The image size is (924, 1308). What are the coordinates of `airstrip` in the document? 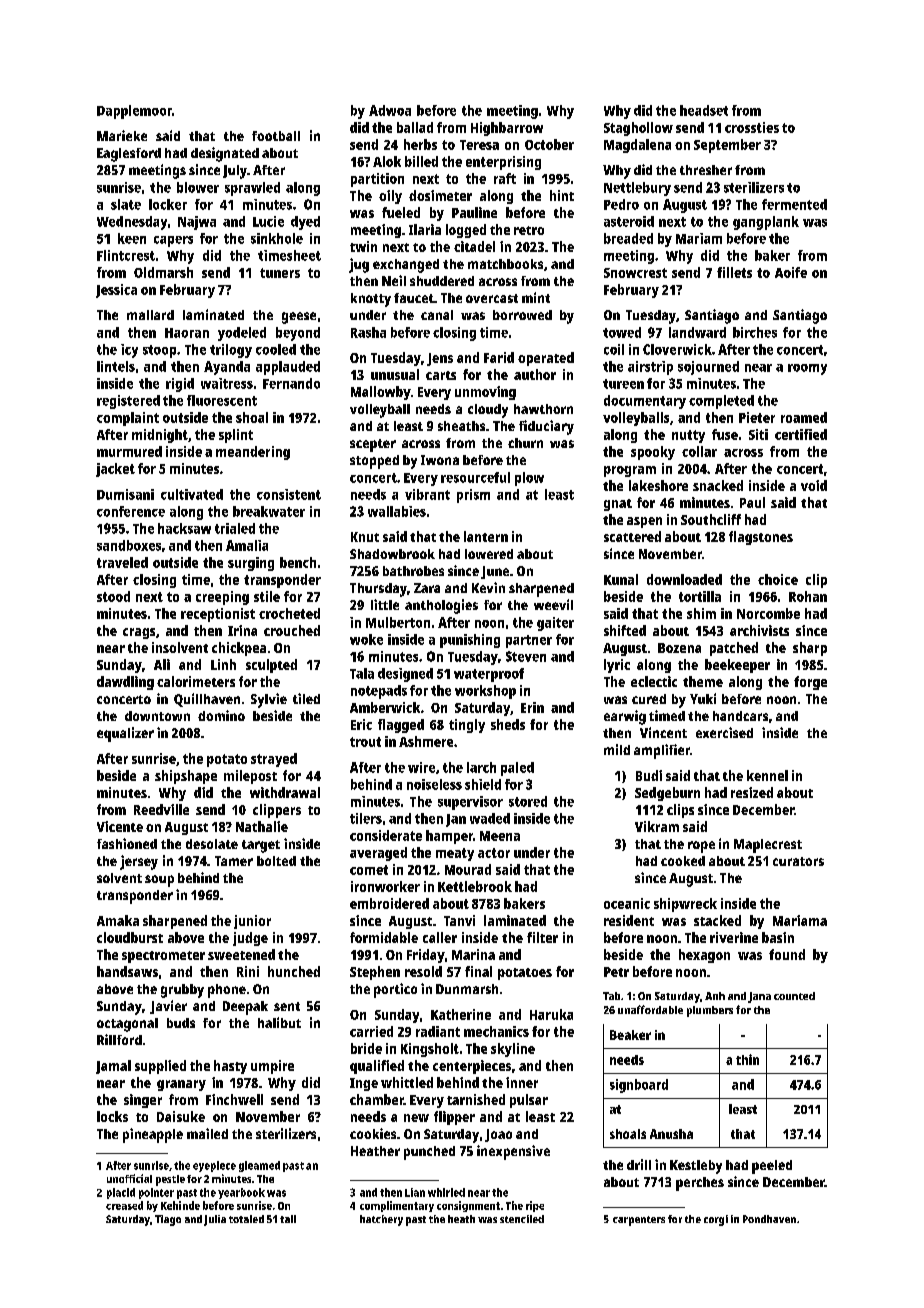 It's located at (650, 368).
